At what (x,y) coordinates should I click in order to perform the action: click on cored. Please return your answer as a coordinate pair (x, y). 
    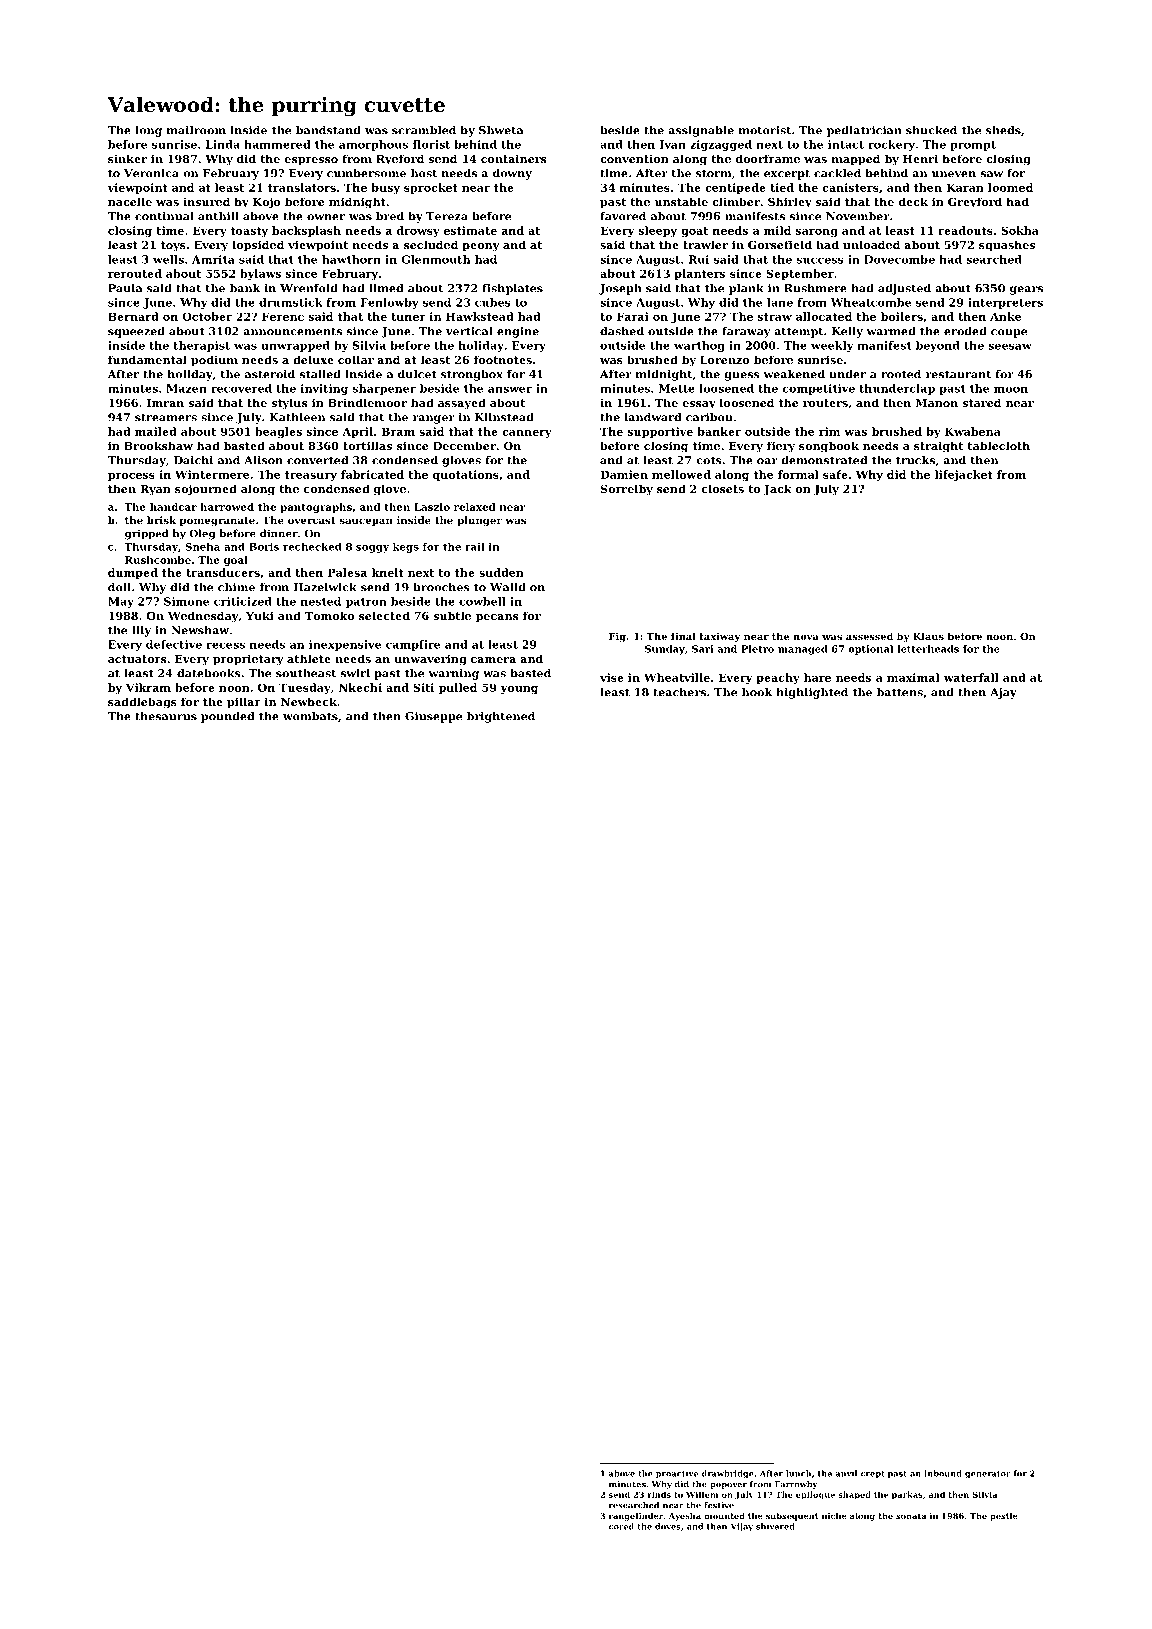
    Looking at the image, I should click on (621, 1526).
